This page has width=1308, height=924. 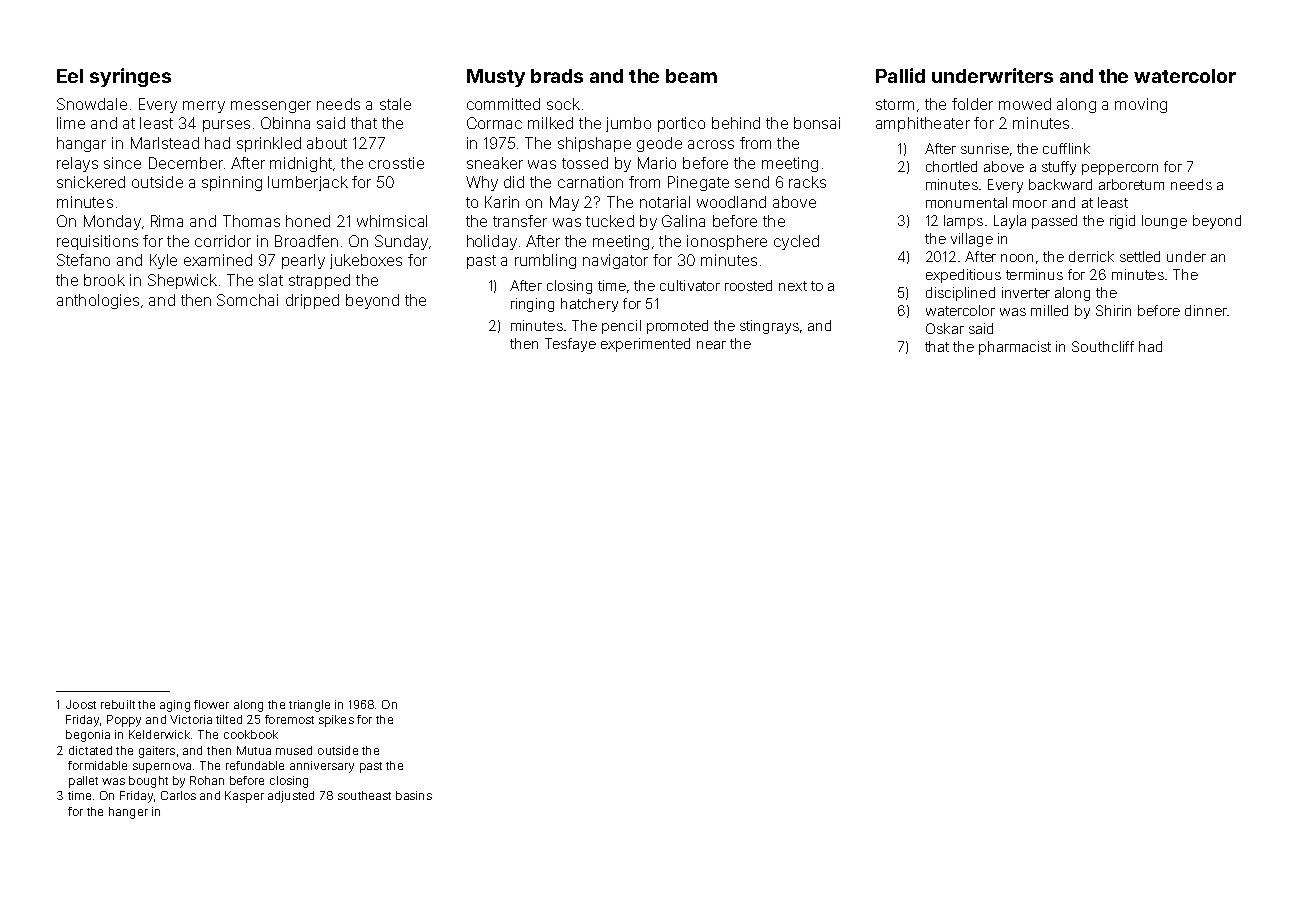 I want to click on backward, so click(x=1060, y=184).
